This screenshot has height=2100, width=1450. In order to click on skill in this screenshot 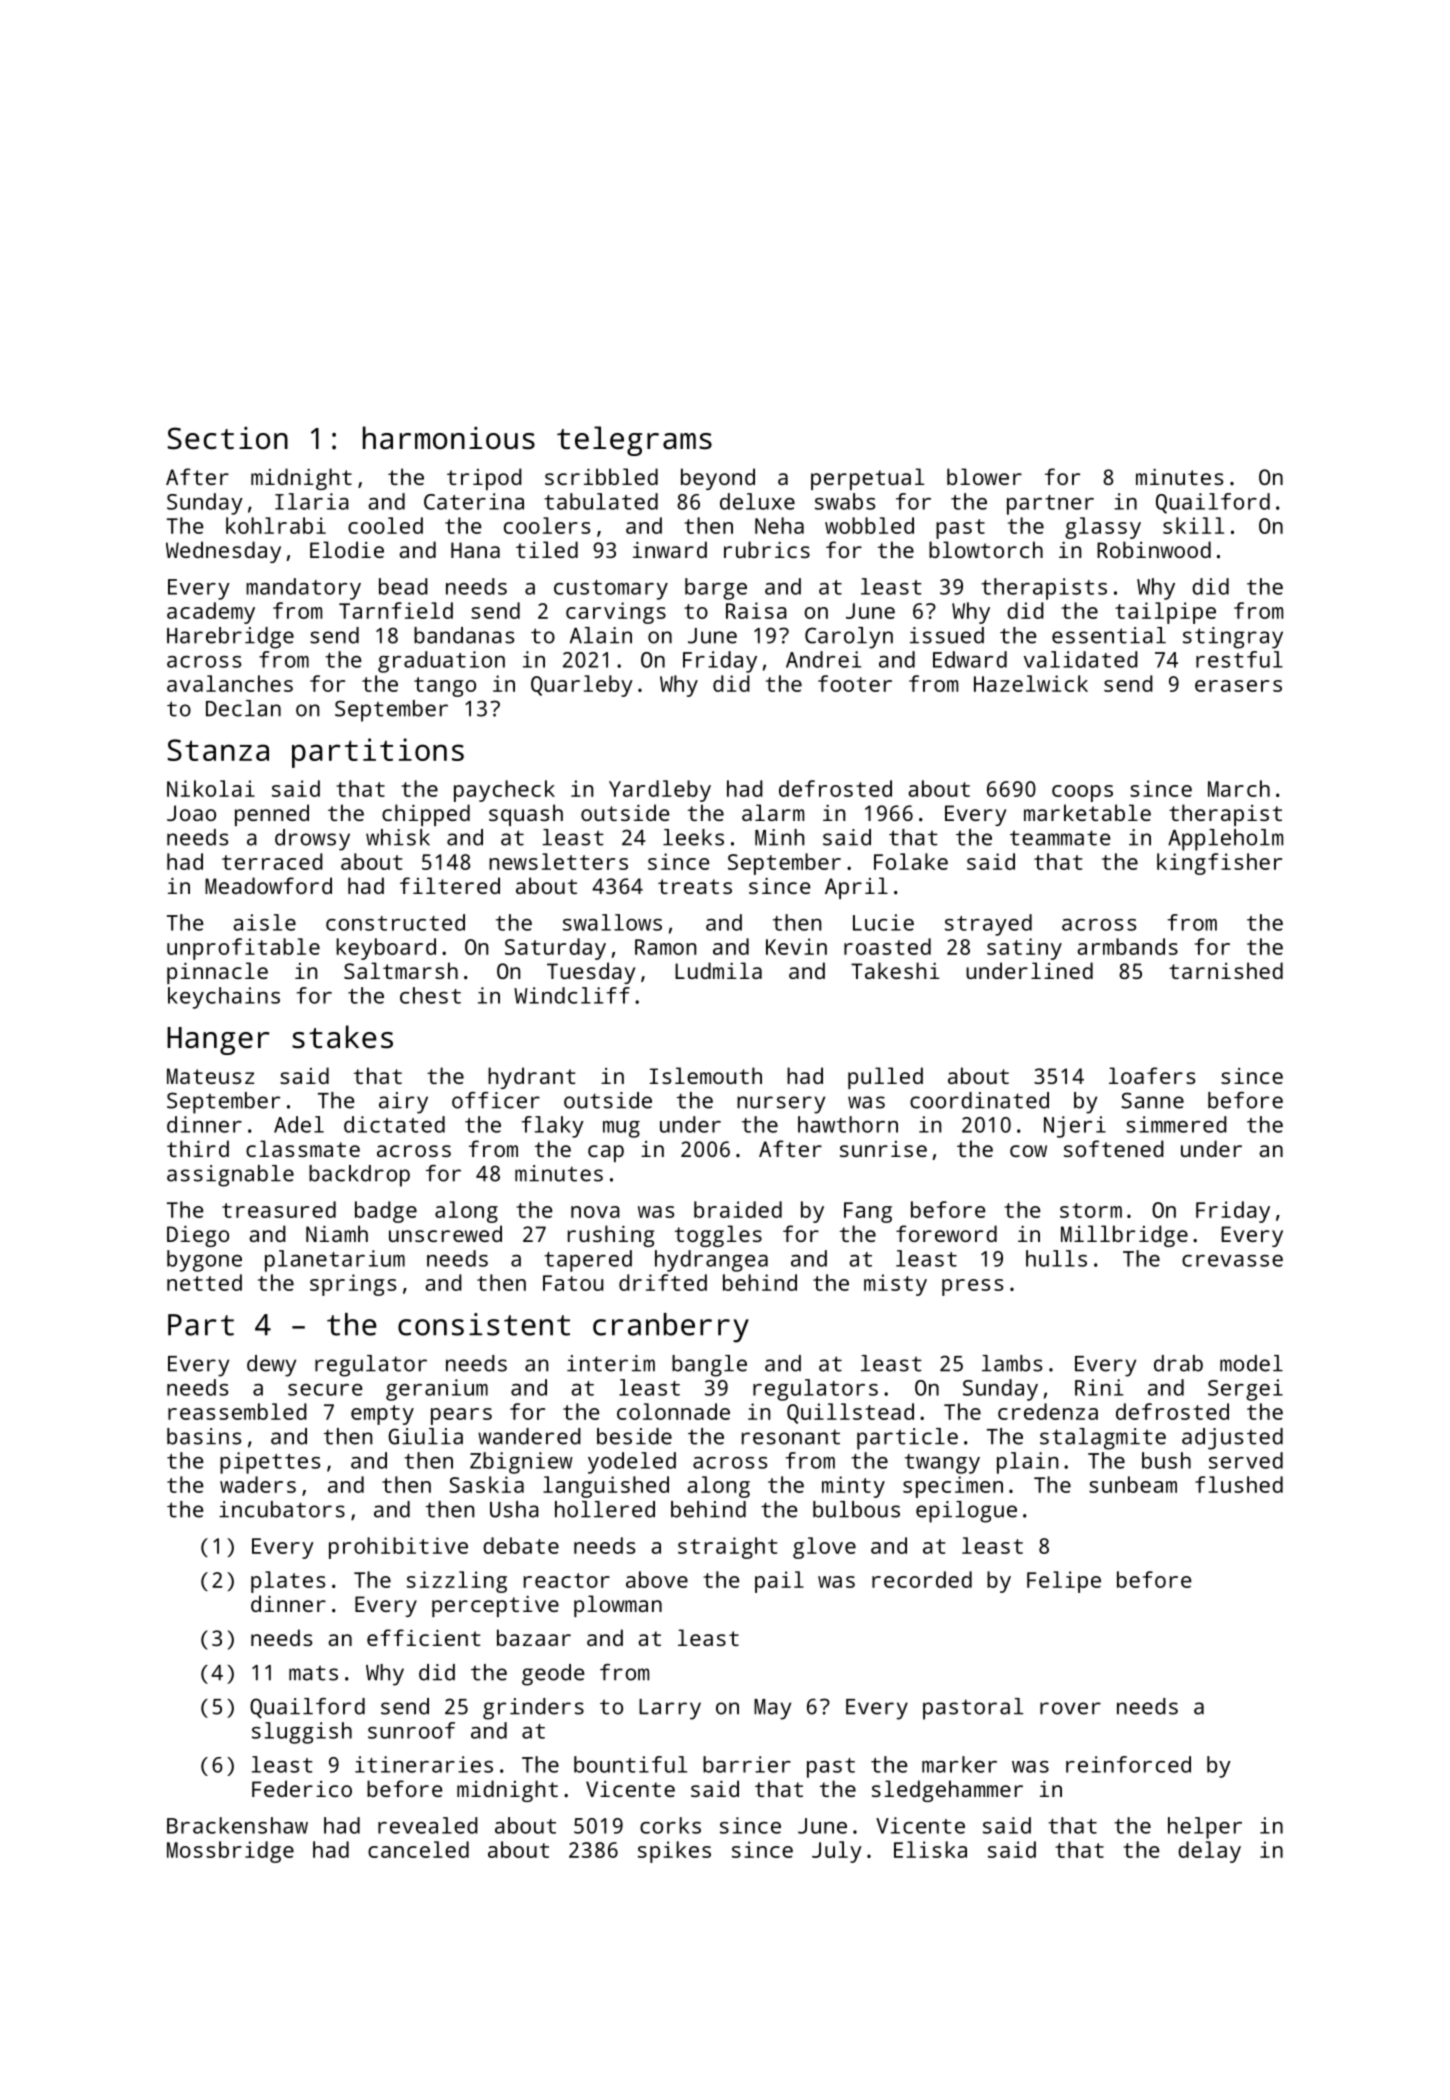, I will do `click(1193, 525)`.
